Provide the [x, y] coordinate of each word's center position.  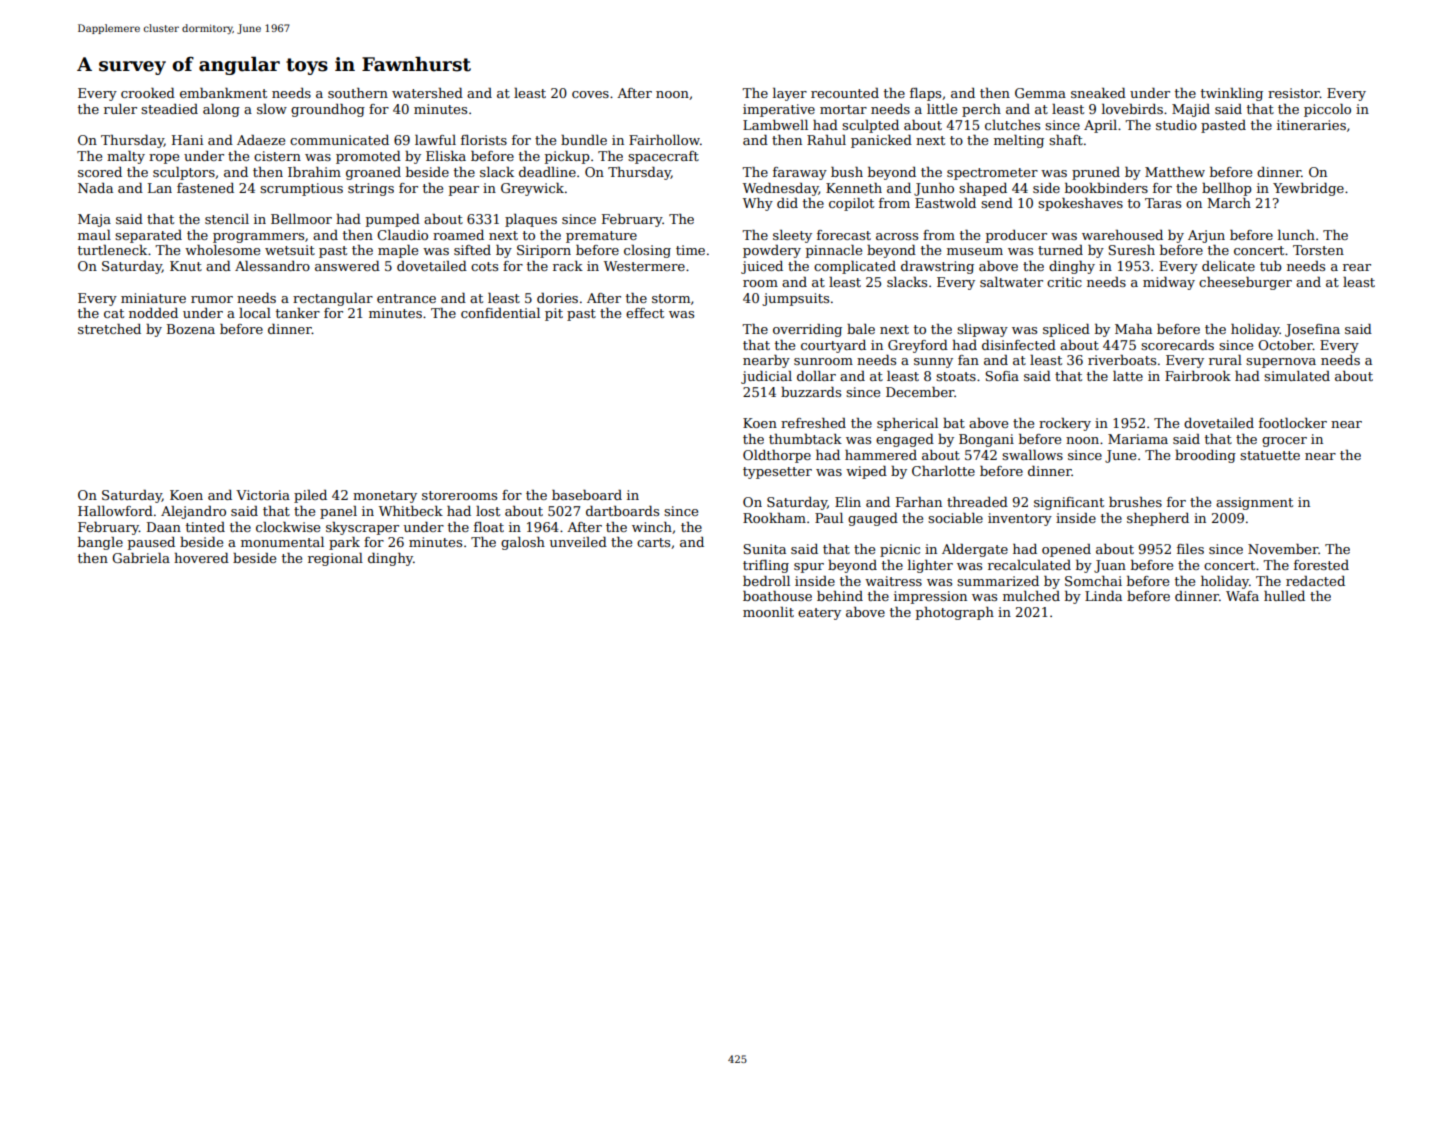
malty [126, 157]
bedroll [766, 581]
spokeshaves [1080, 204]
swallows [1032, 455]
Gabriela [141, 558]
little [942, 109]
